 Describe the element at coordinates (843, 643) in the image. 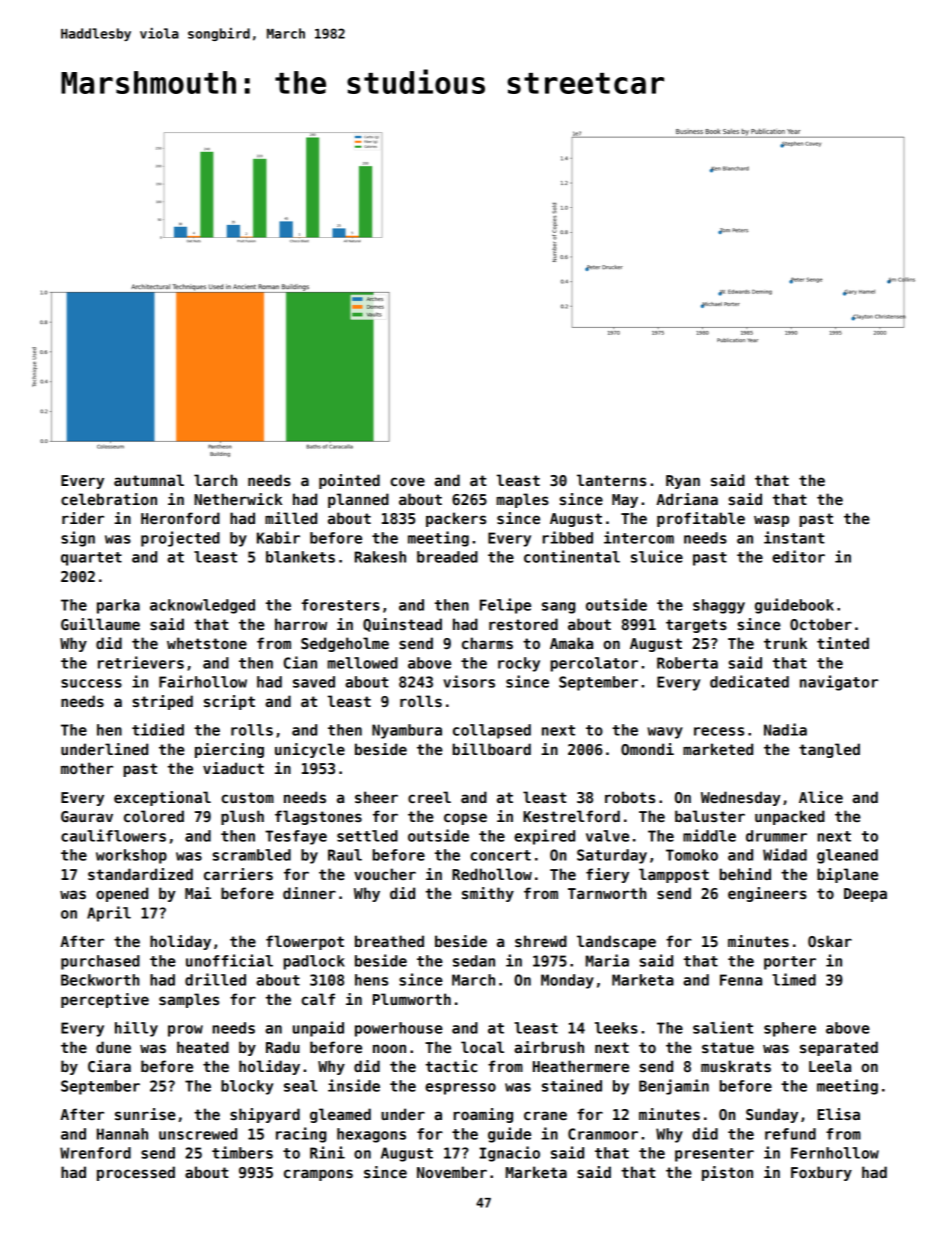

I see `tinted` at that location.
